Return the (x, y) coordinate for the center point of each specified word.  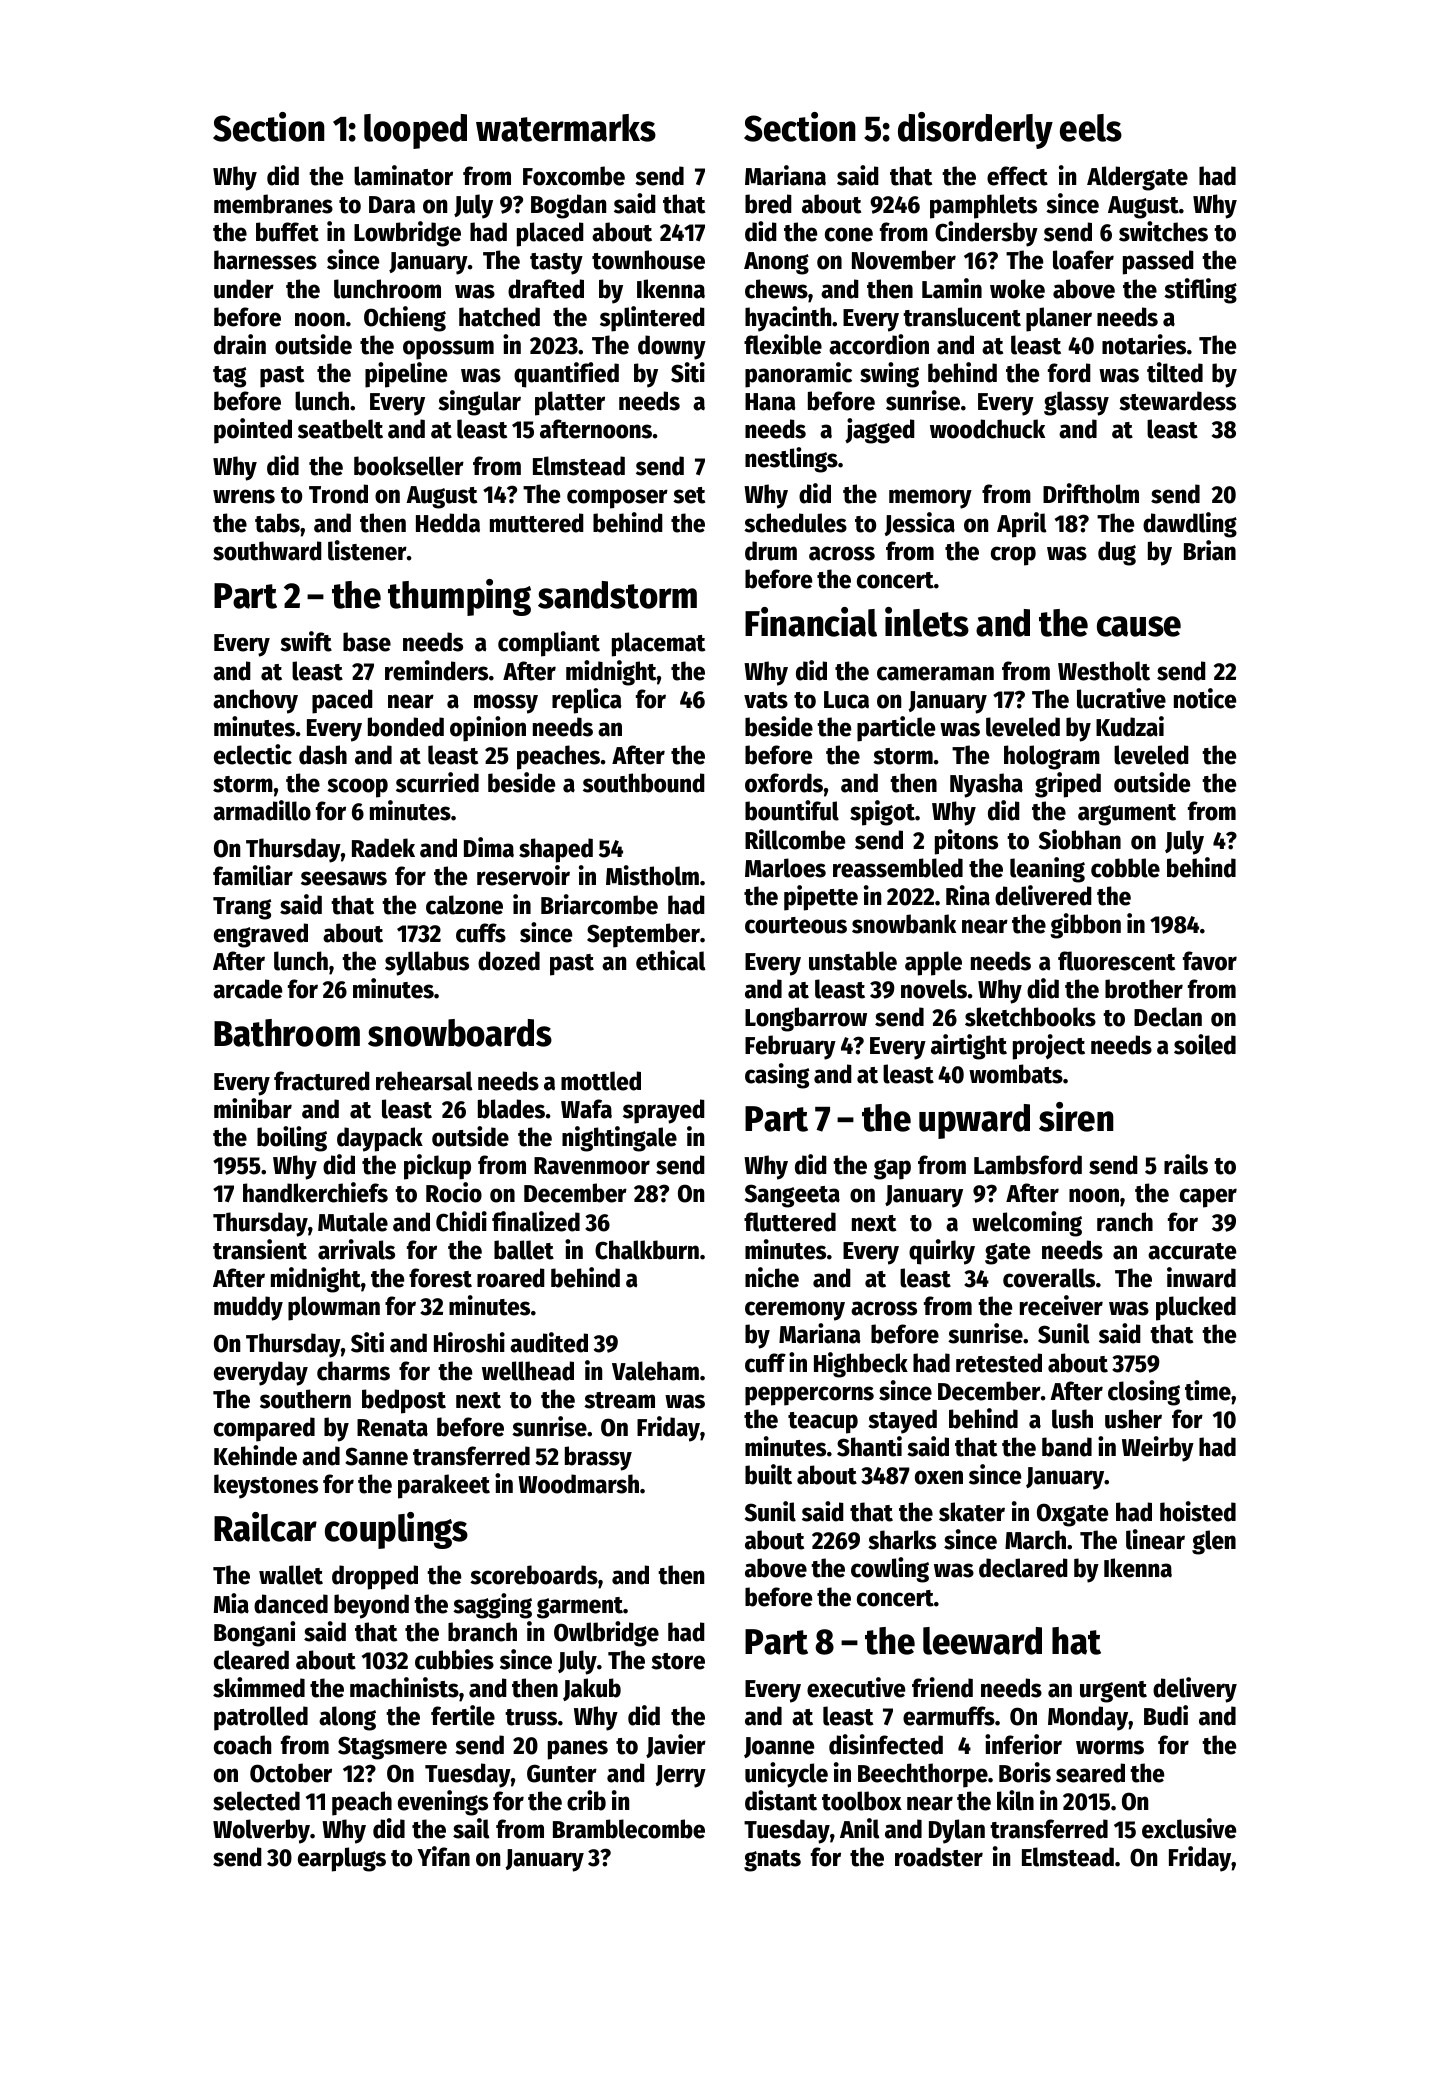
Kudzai (1130, 726)
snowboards (460, 1033)
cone (849, 234)
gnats (772, 1861)
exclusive (1189, 1828)
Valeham (655, 1371)
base (367, 642)
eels (1091, 128)
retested (999, 1363)
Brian (1210, 550)
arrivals (356, 1249)
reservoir (523, 875)
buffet (287, 232)
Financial (811, 622)
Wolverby (261, 1831)
